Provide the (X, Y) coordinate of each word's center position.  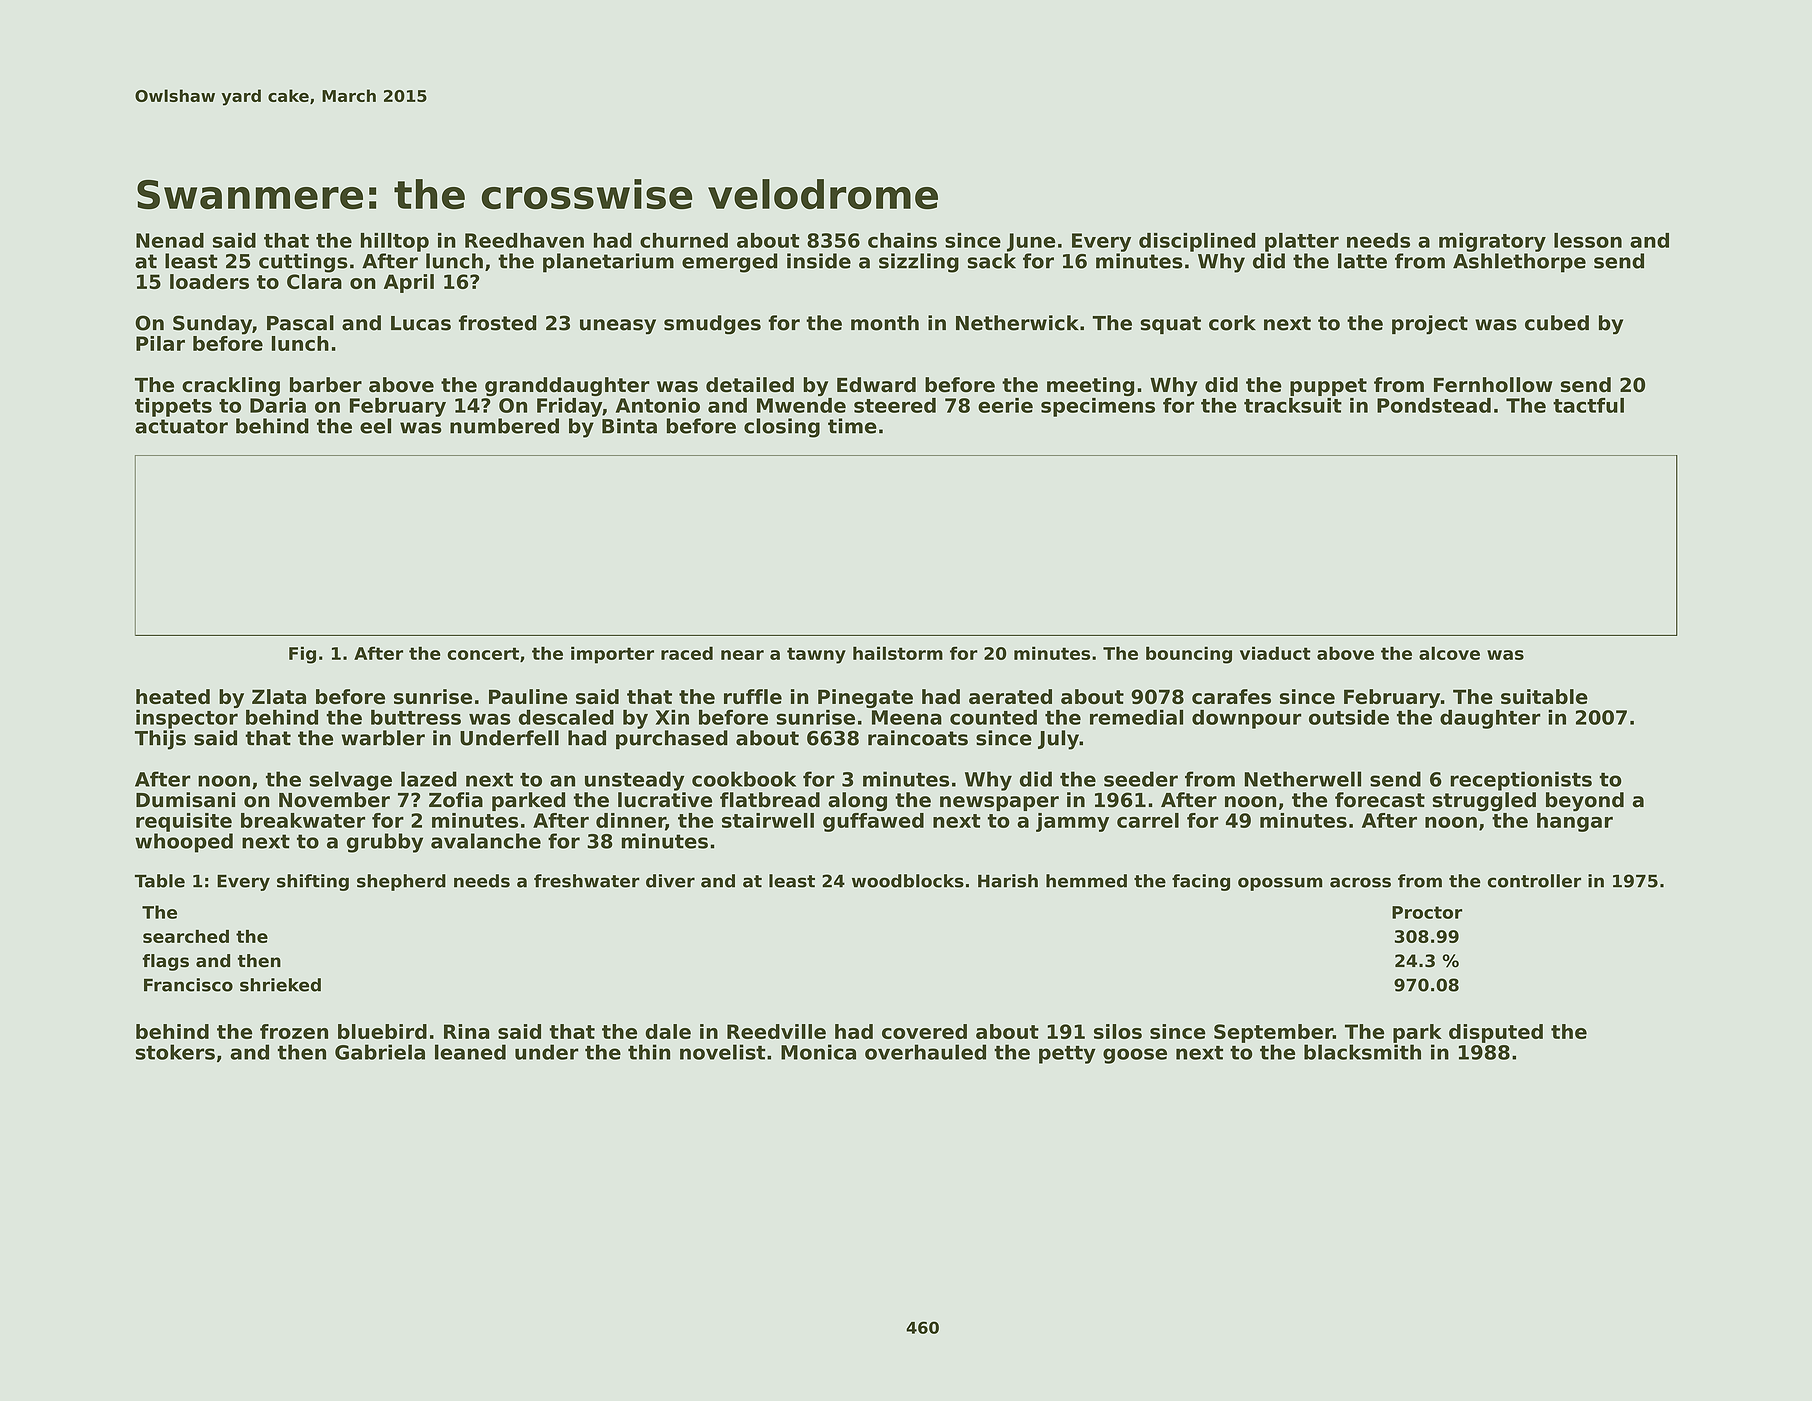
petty (1067, 1054)
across (1360, 882)
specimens (1098, 407)
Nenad (170, 240)
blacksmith (1362, 1052)
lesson (1588, 240)
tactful (1588, 405)
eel (375, 426)
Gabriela (380, 1052)
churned (684, 240)
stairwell (768, 820)
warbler (383, 738)
